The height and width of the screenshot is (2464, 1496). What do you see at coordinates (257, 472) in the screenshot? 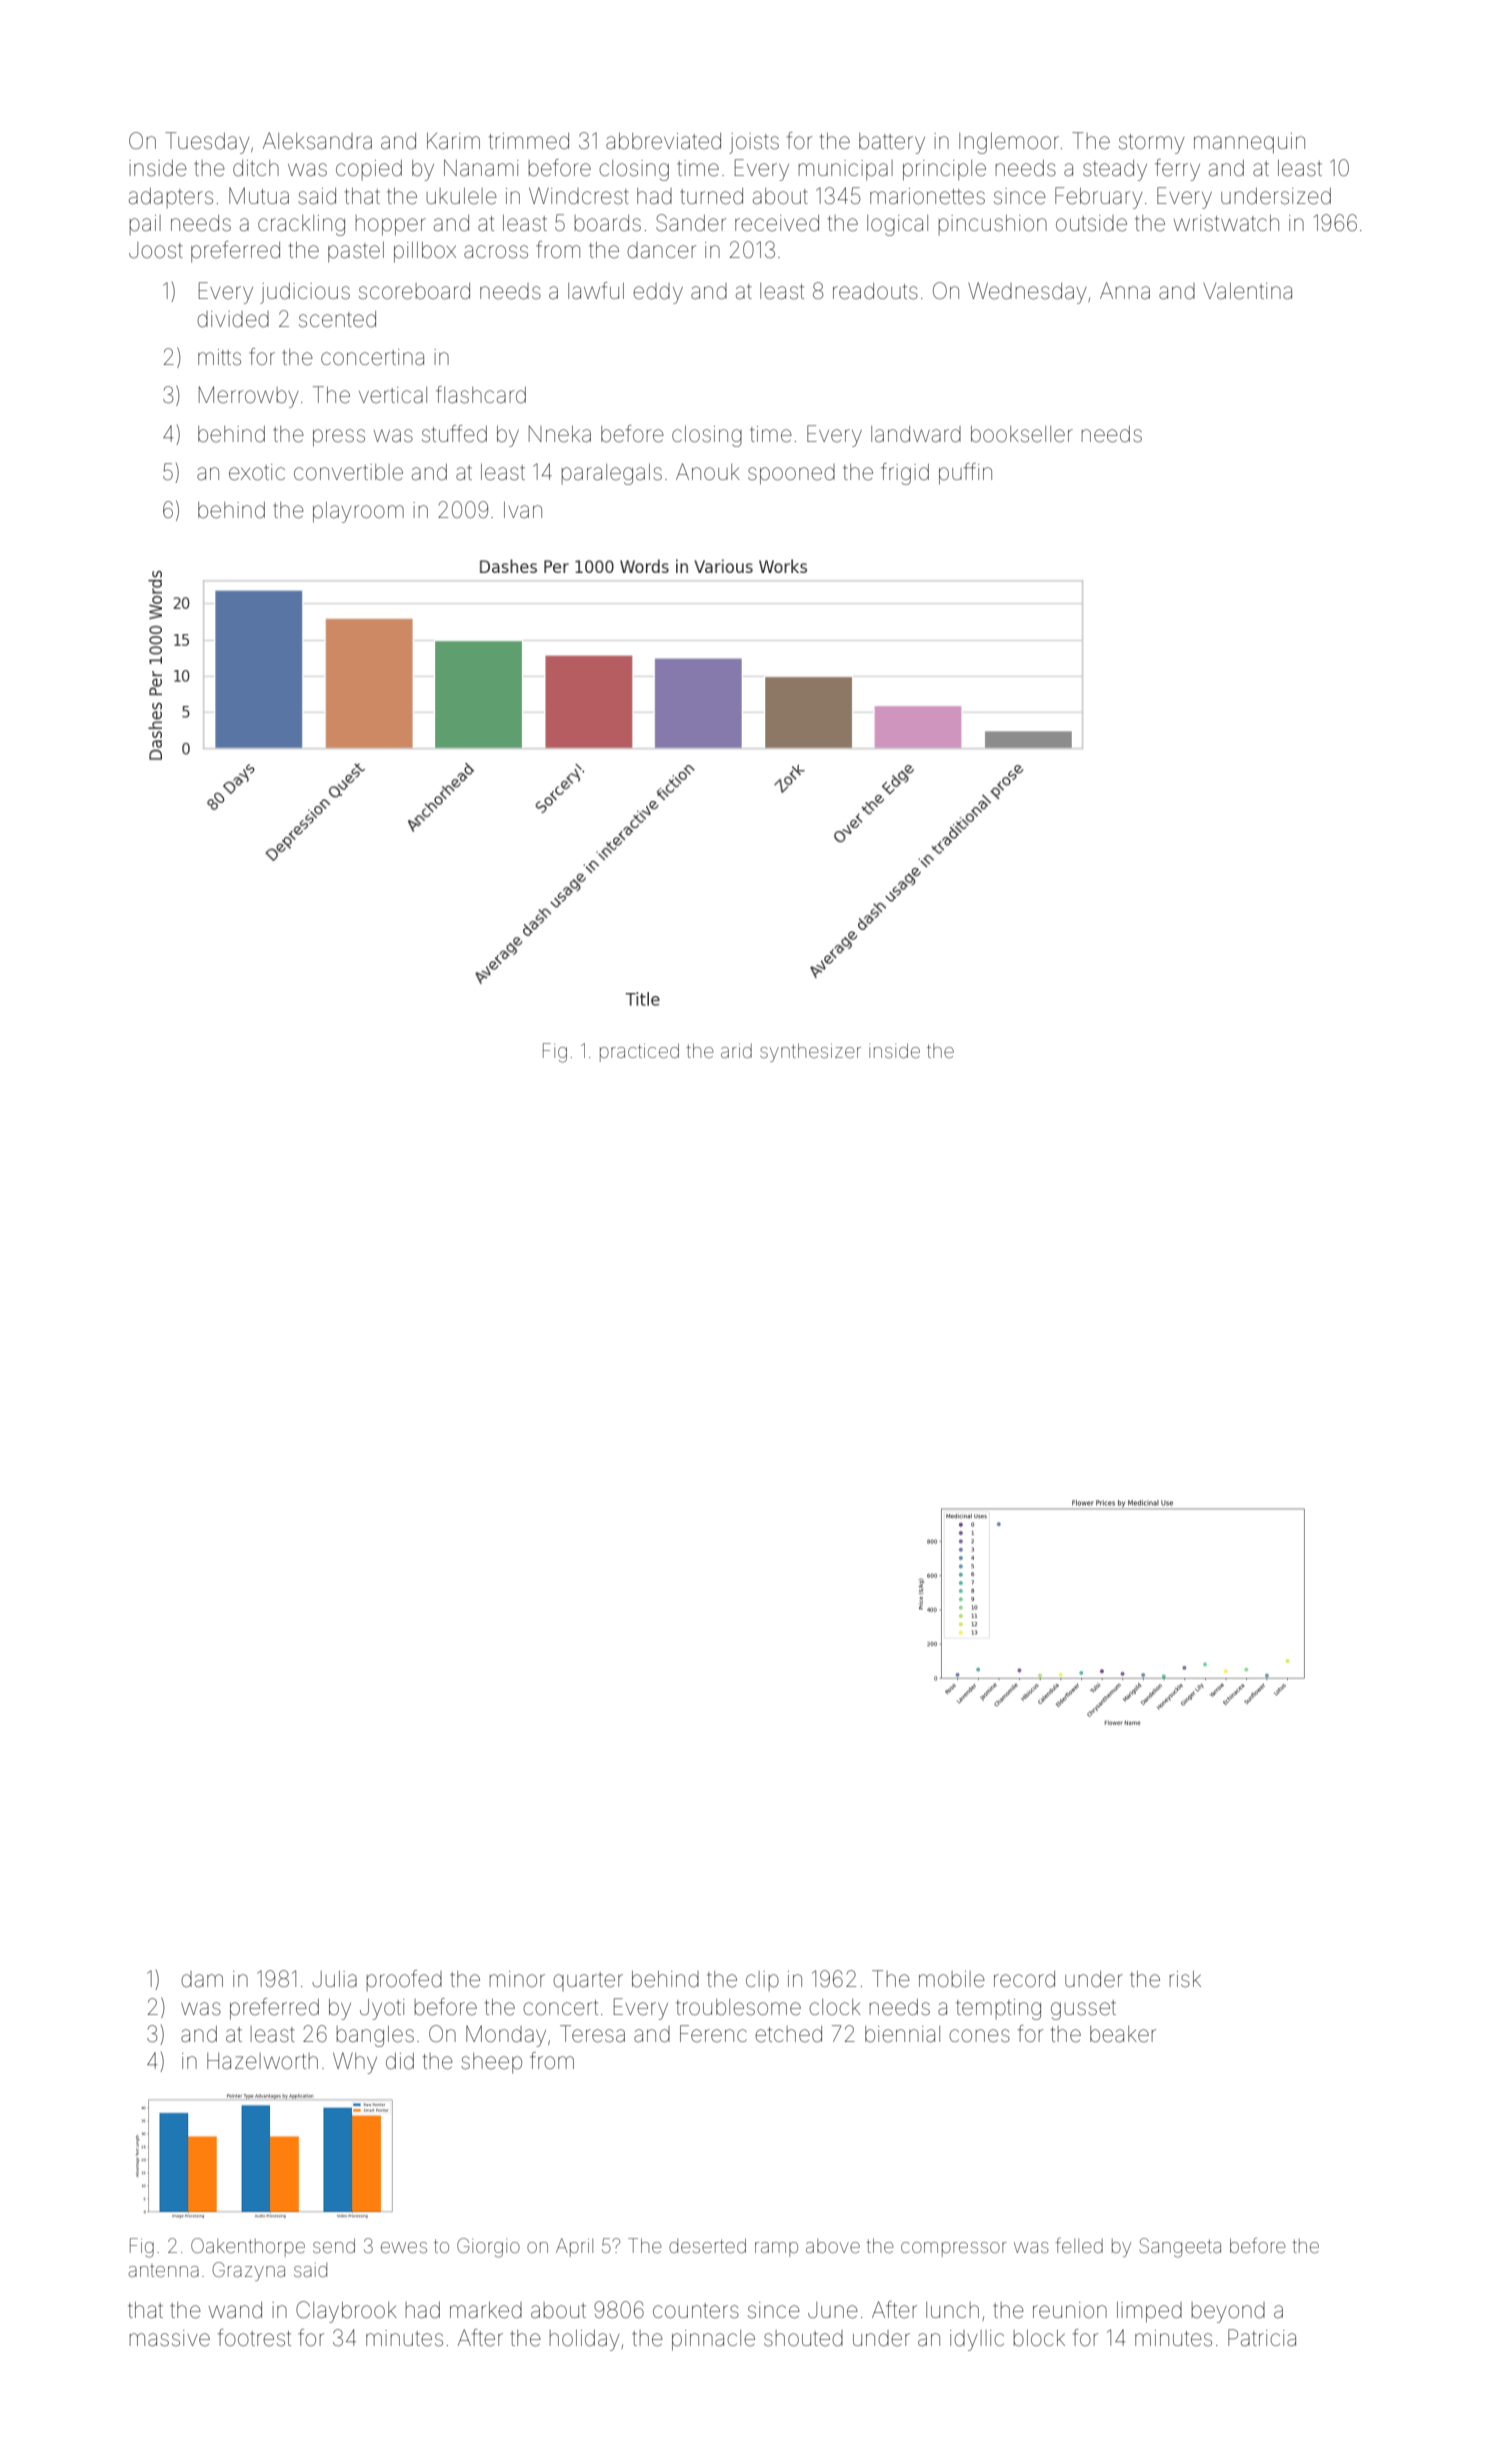
I see `exotic` at bounding box center [257, 472].
